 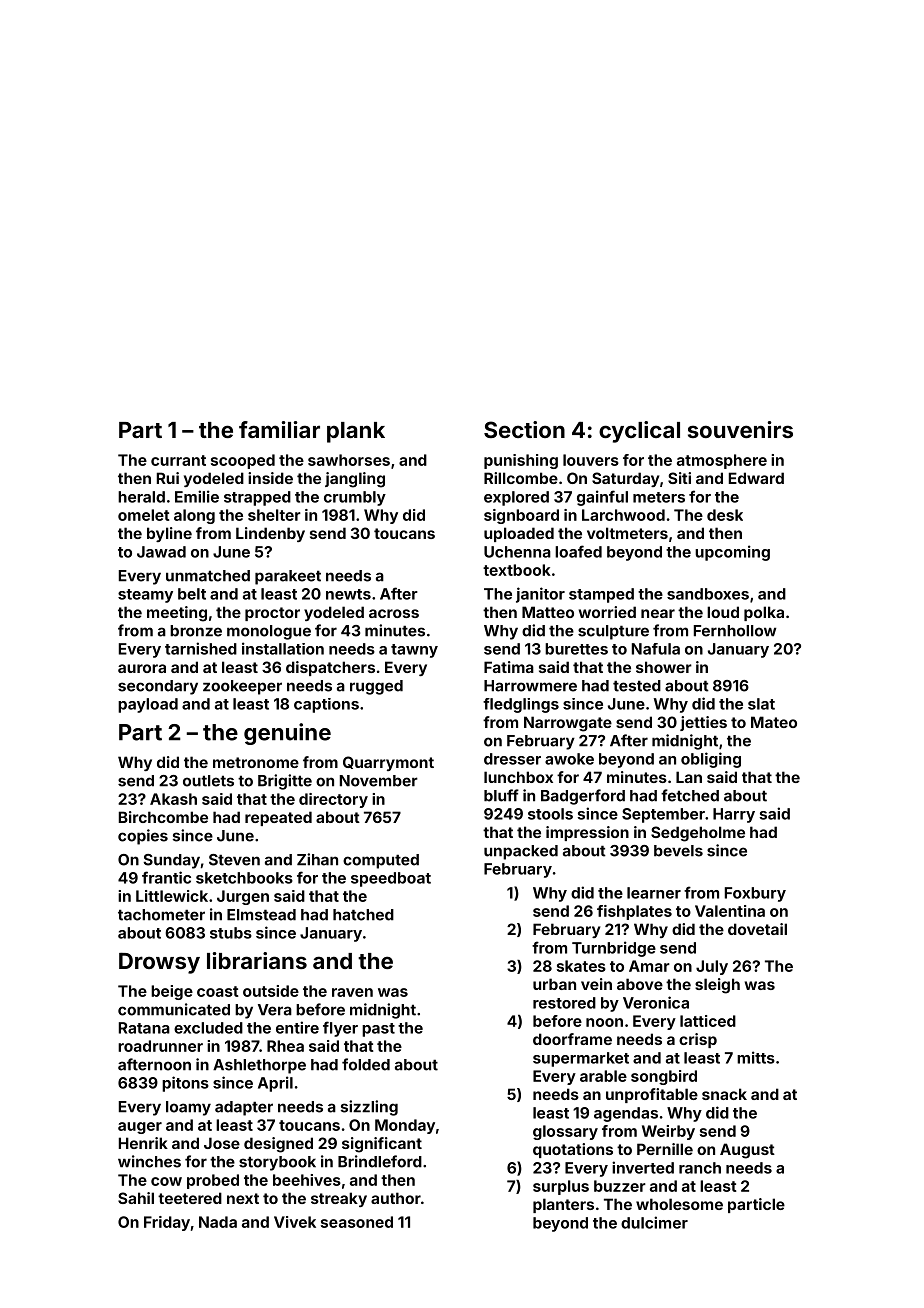 I want to click on monologue, so click(x=269, y=632).
